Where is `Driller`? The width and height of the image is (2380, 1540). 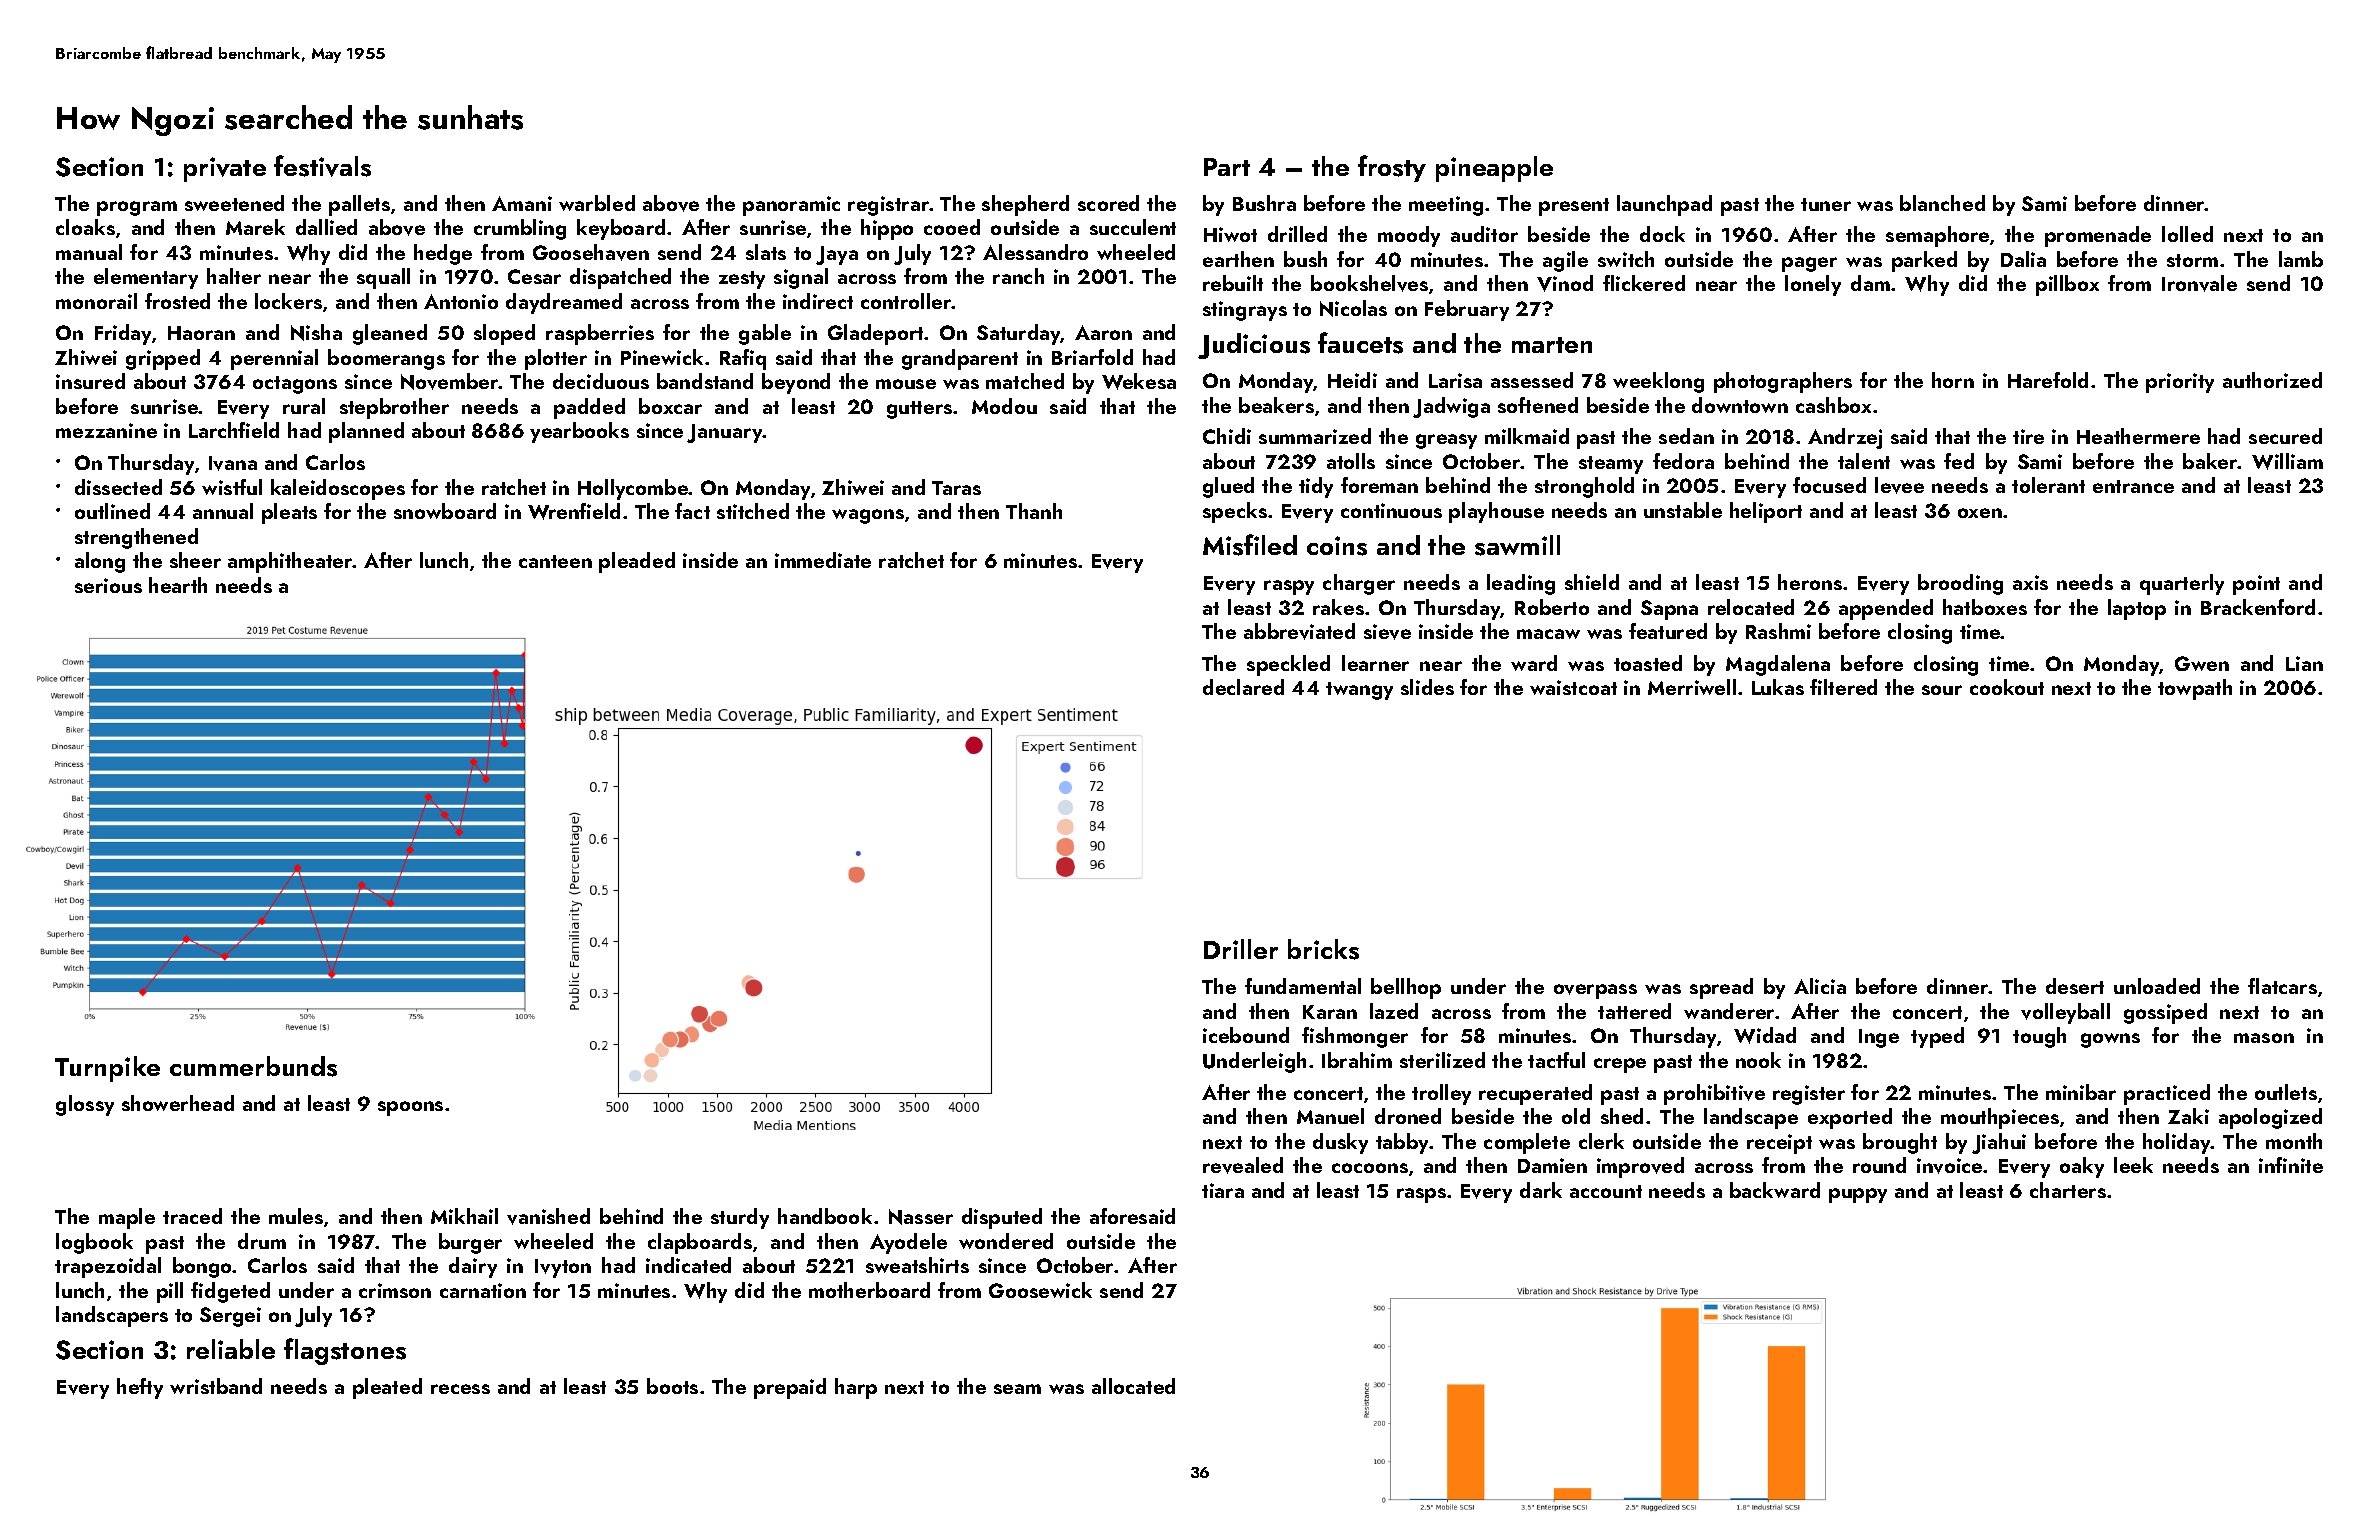
Driller is located at coordinates (1241, 949).
